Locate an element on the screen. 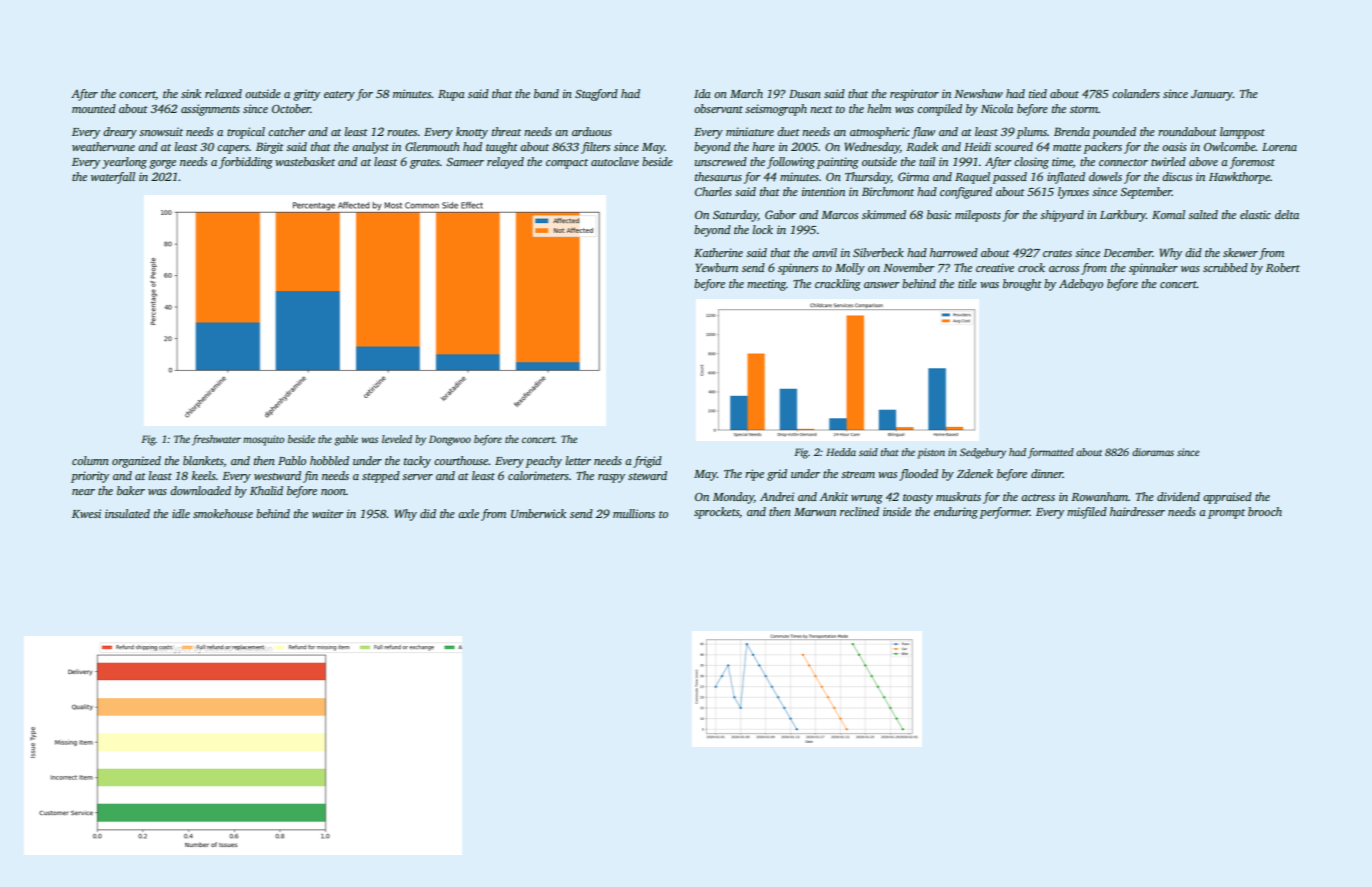 The image size is (1372, 887). band is located at coordinates (546, 93).
